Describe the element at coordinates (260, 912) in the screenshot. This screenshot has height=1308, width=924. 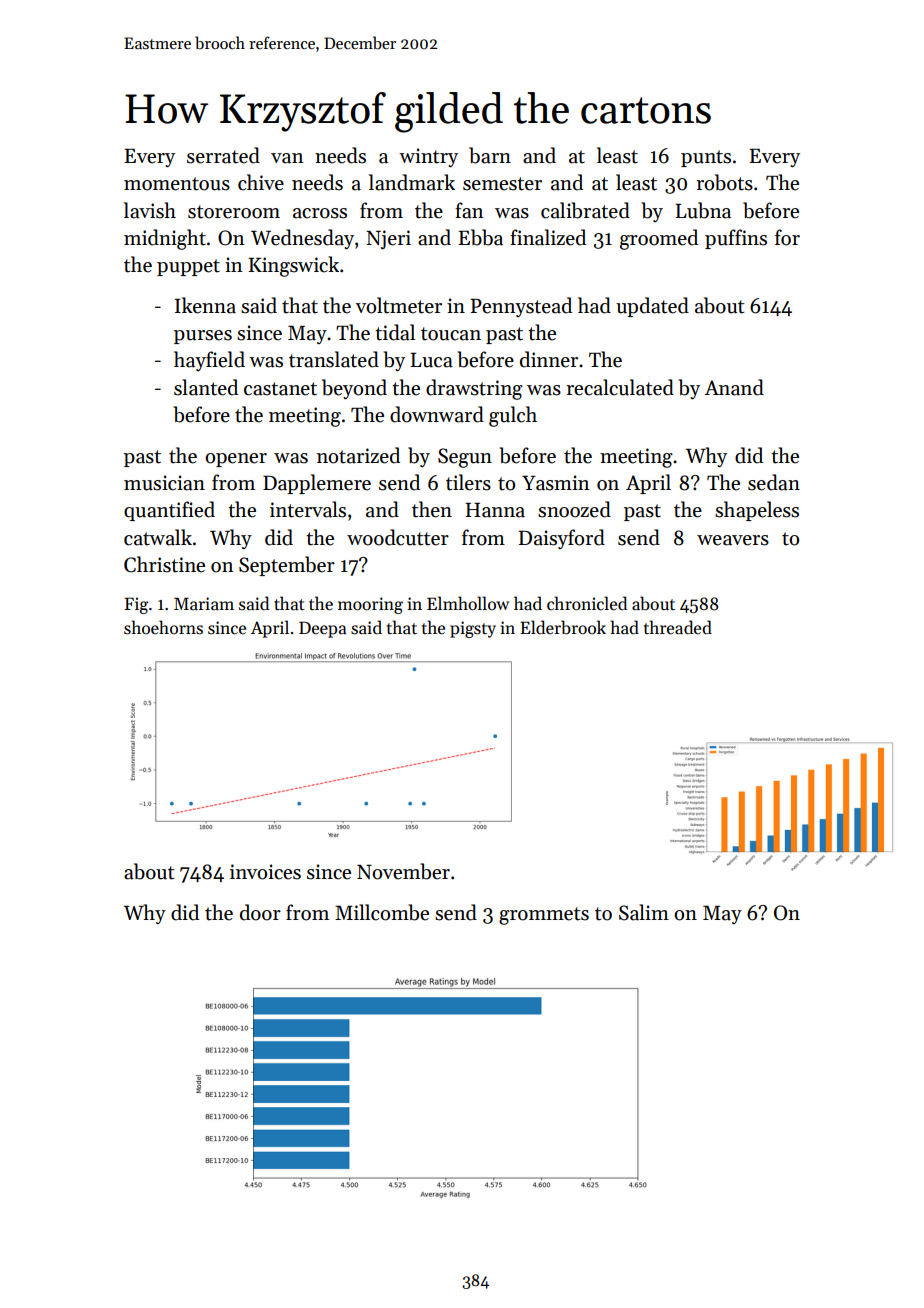
I see `door` at that location.
